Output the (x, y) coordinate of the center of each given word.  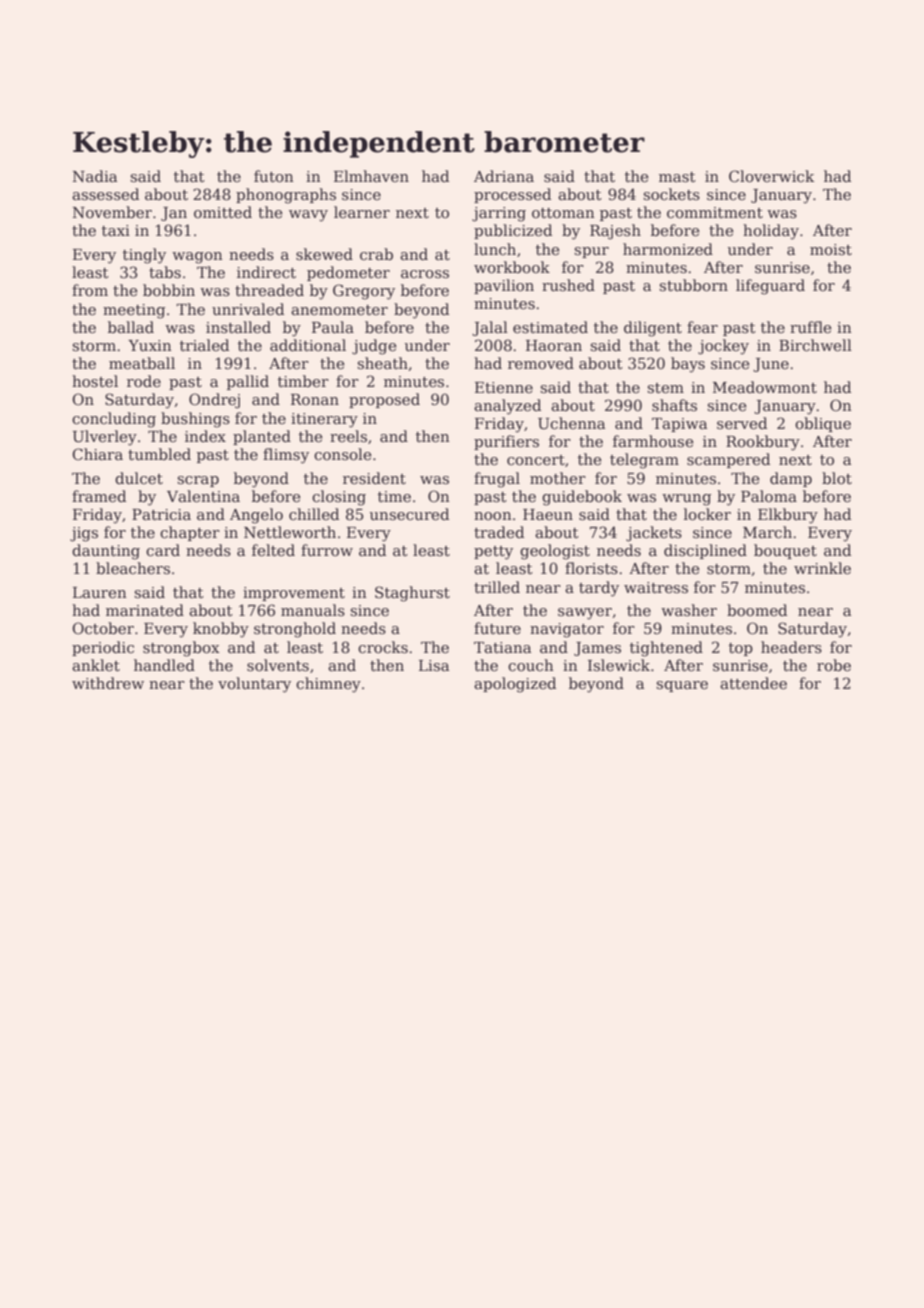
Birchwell (815, 345)
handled (164, 665)
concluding (114, 420)
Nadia (95, 176)
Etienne (504, 387)
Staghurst (412, 594)
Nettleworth (290, 532)
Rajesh (615, 232)
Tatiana (502, 647)
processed (512, 195)
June (771, 365)
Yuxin (150, 345)
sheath (382, 363)
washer (689, 610)
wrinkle (822, 568)
